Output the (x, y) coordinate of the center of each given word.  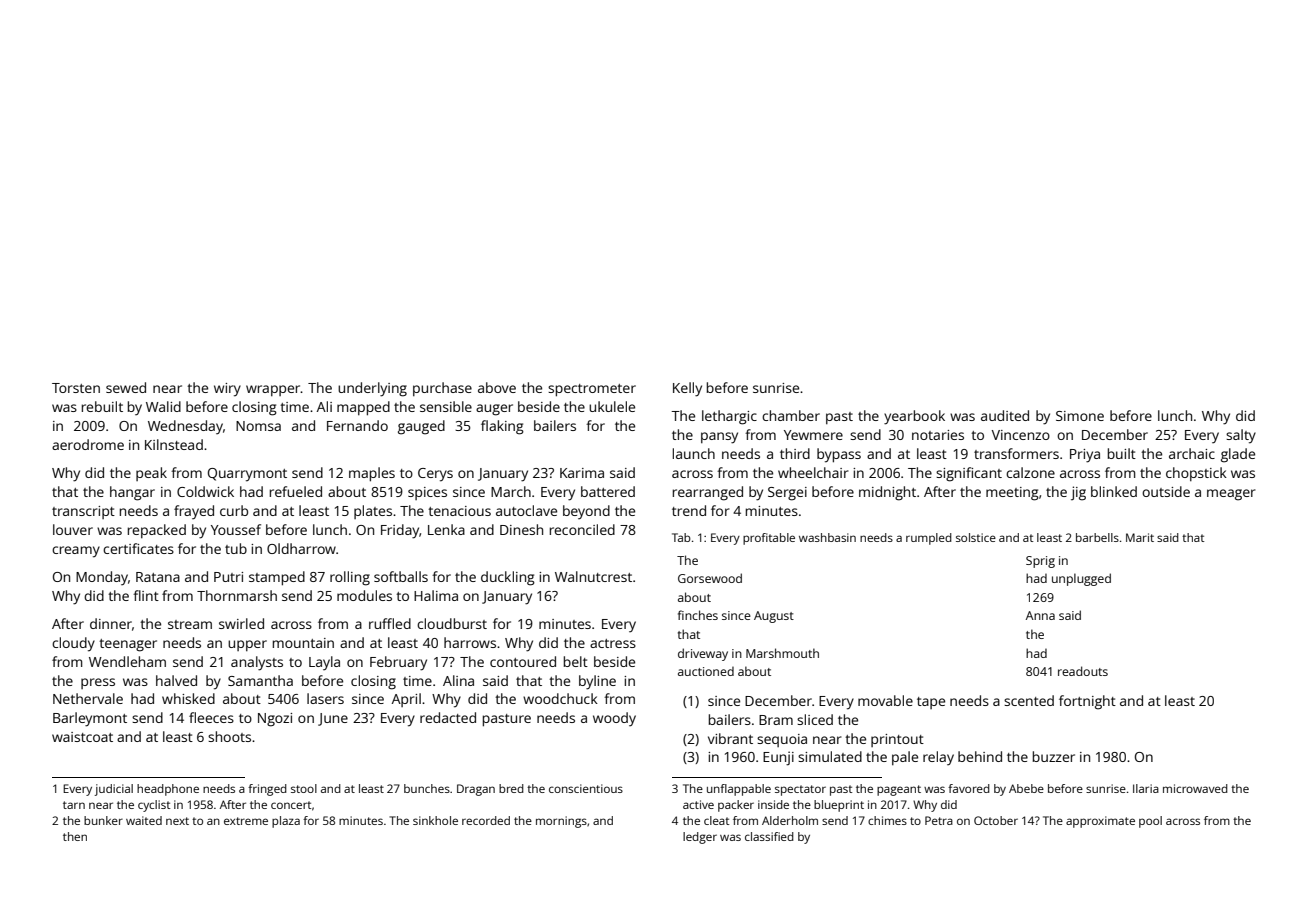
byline (597, 682)
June (333, 719)
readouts (1083, 671)
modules (364, 595)
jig (1078, 493)
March (511, 491)
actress (613, 643)
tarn (74, 805)
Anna (1040, 615)
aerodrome (88, 444)
